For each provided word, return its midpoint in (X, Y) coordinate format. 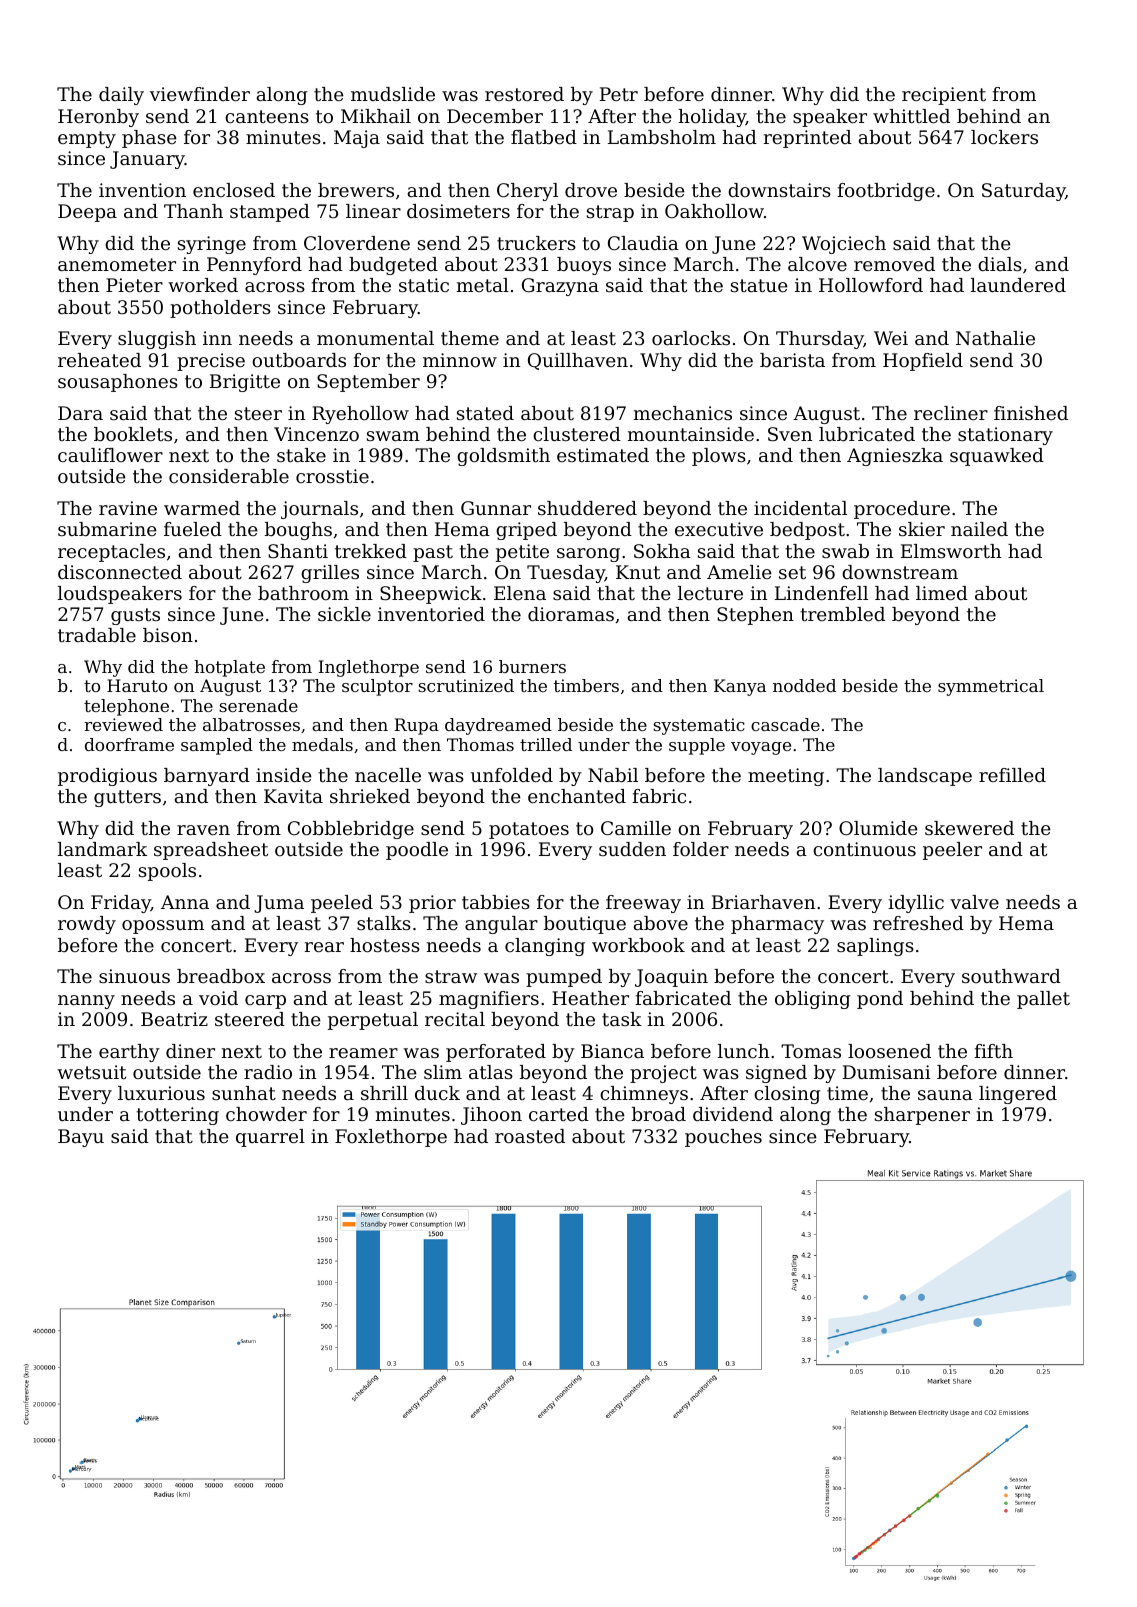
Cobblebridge (351, 830)
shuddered (587, 508)
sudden (632, 849)
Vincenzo (316, 434)
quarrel (270, 1138)
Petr (619, 94)
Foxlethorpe (391, 1138)
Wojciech (844, 245)
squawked (997, 457)
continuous (864, 849)
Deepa (87, 213)
